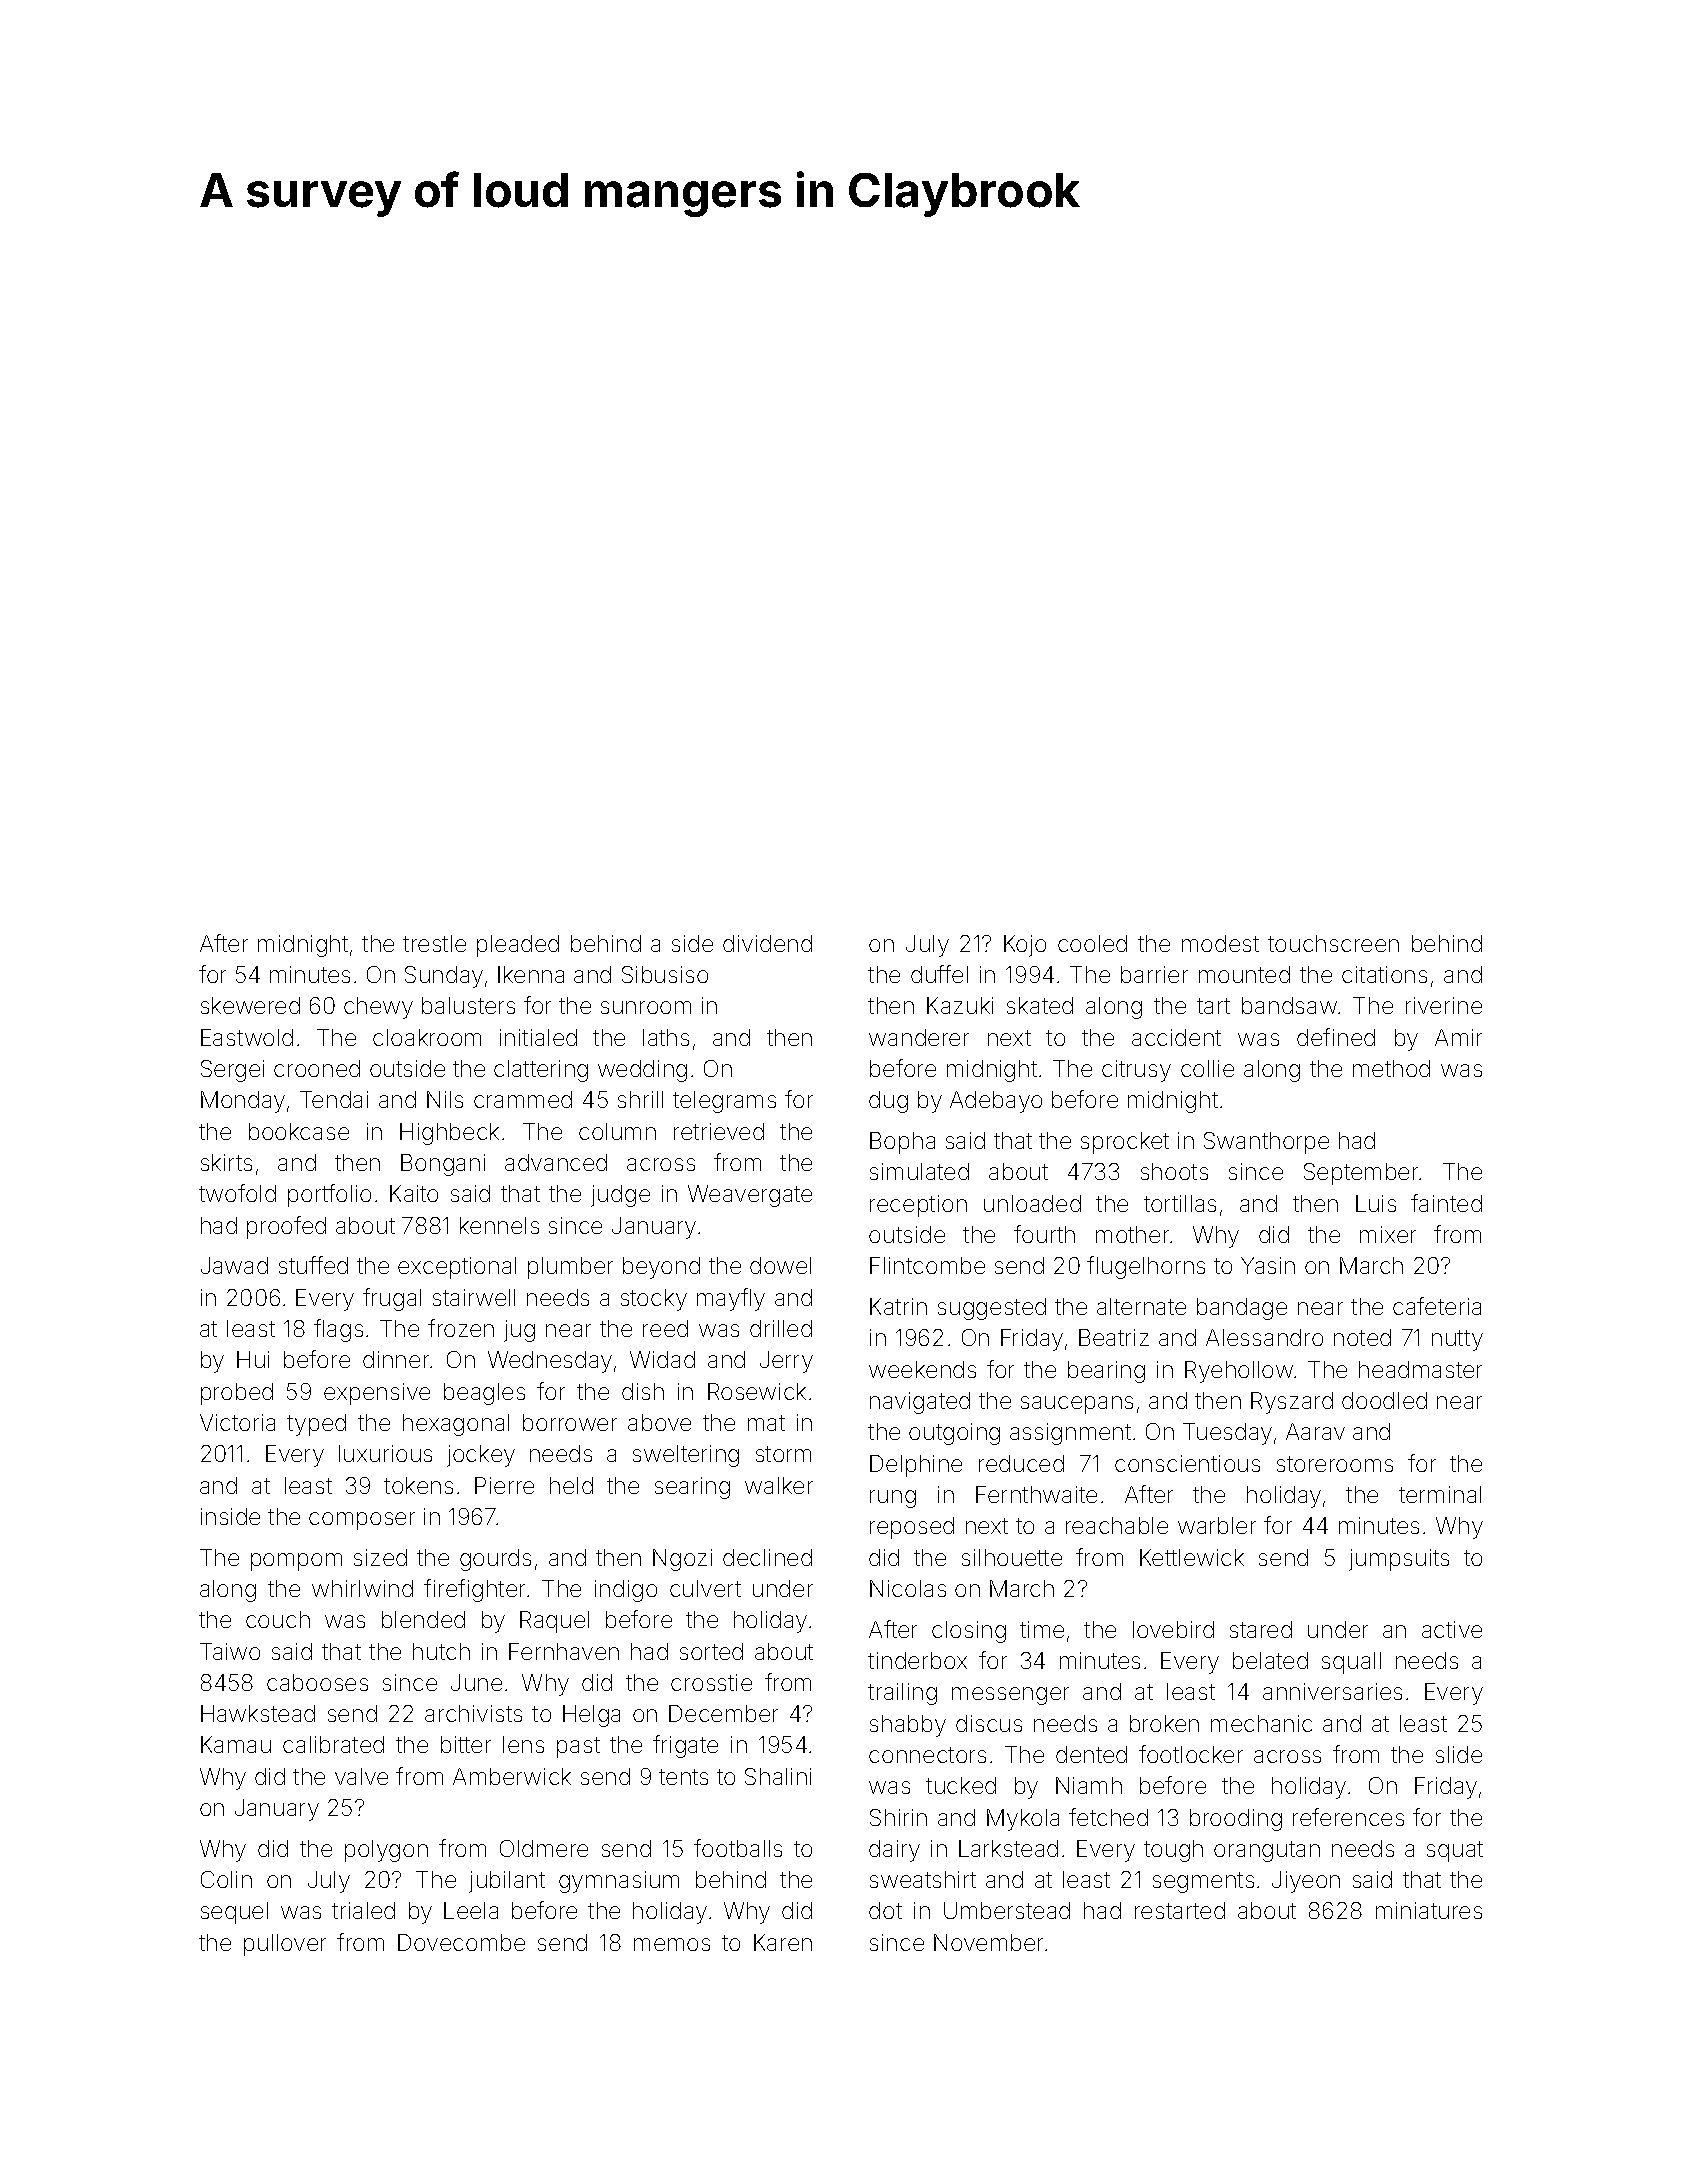 The image size is (1683, 2178). Describe the element at coordinates (767, 943) in the image. I see `dividend` at that location.
